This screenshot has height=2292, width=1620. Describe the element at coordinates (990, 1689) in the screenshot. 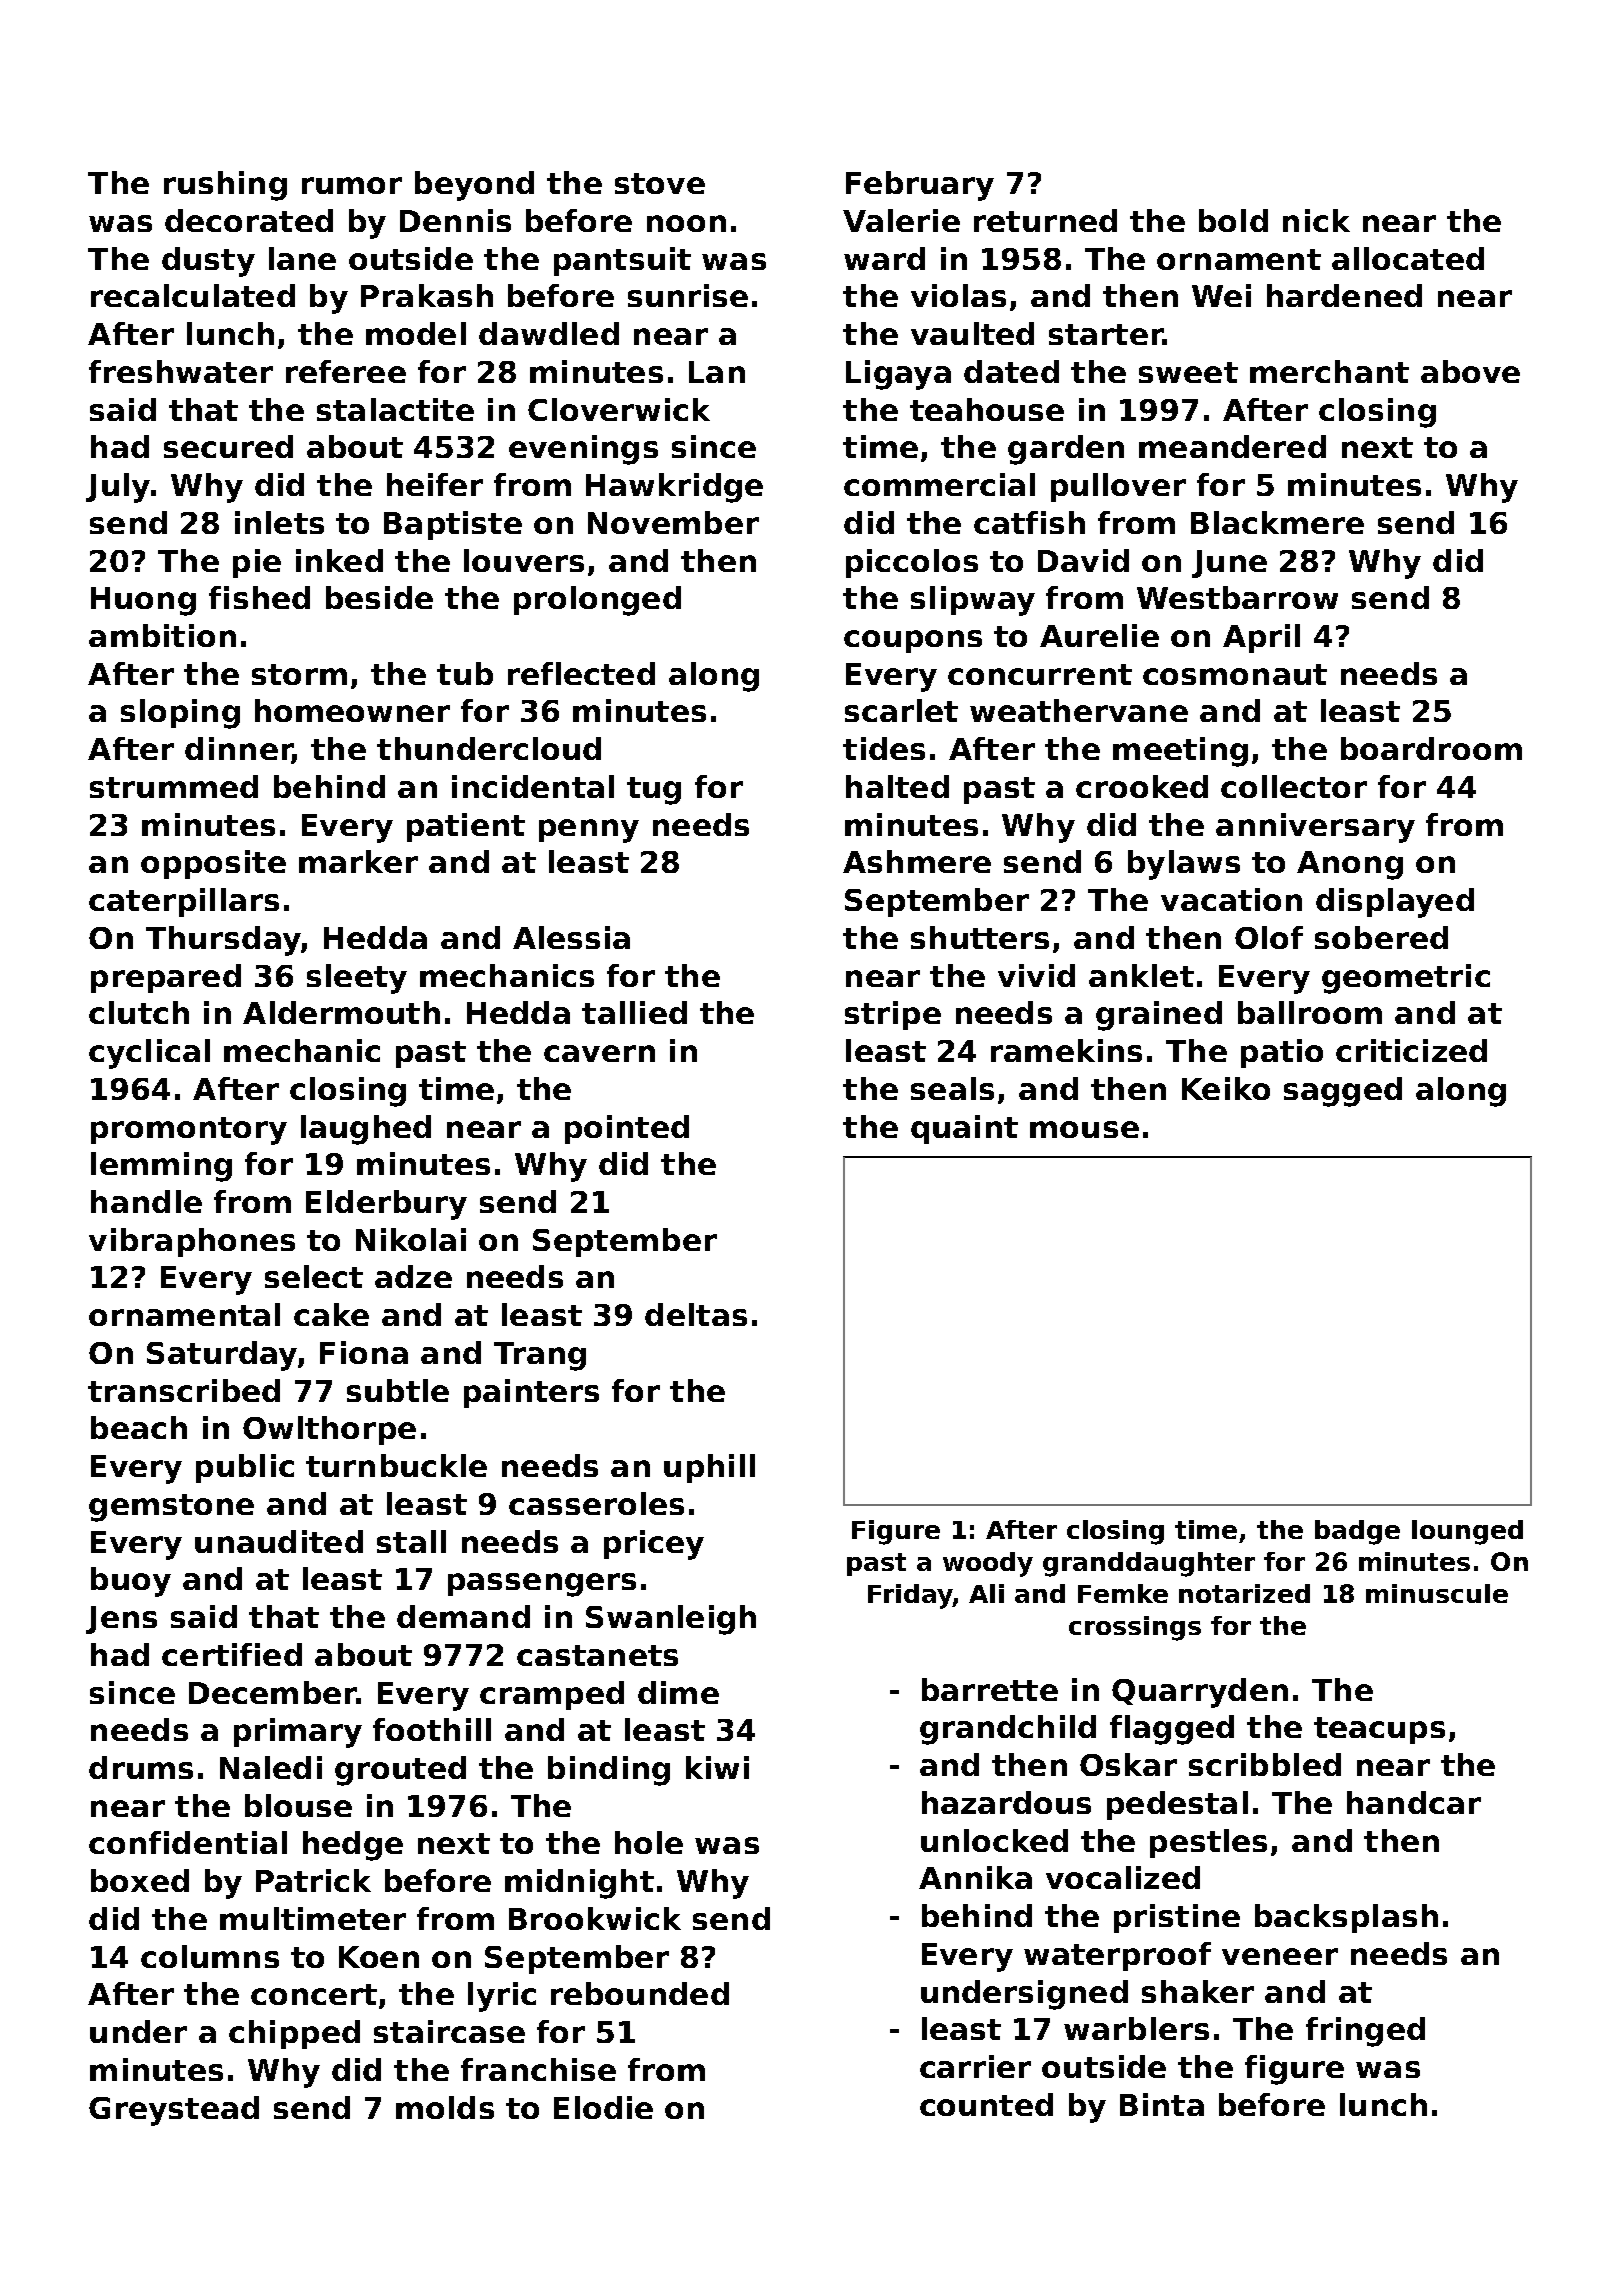

I see `barrette` at that location.
